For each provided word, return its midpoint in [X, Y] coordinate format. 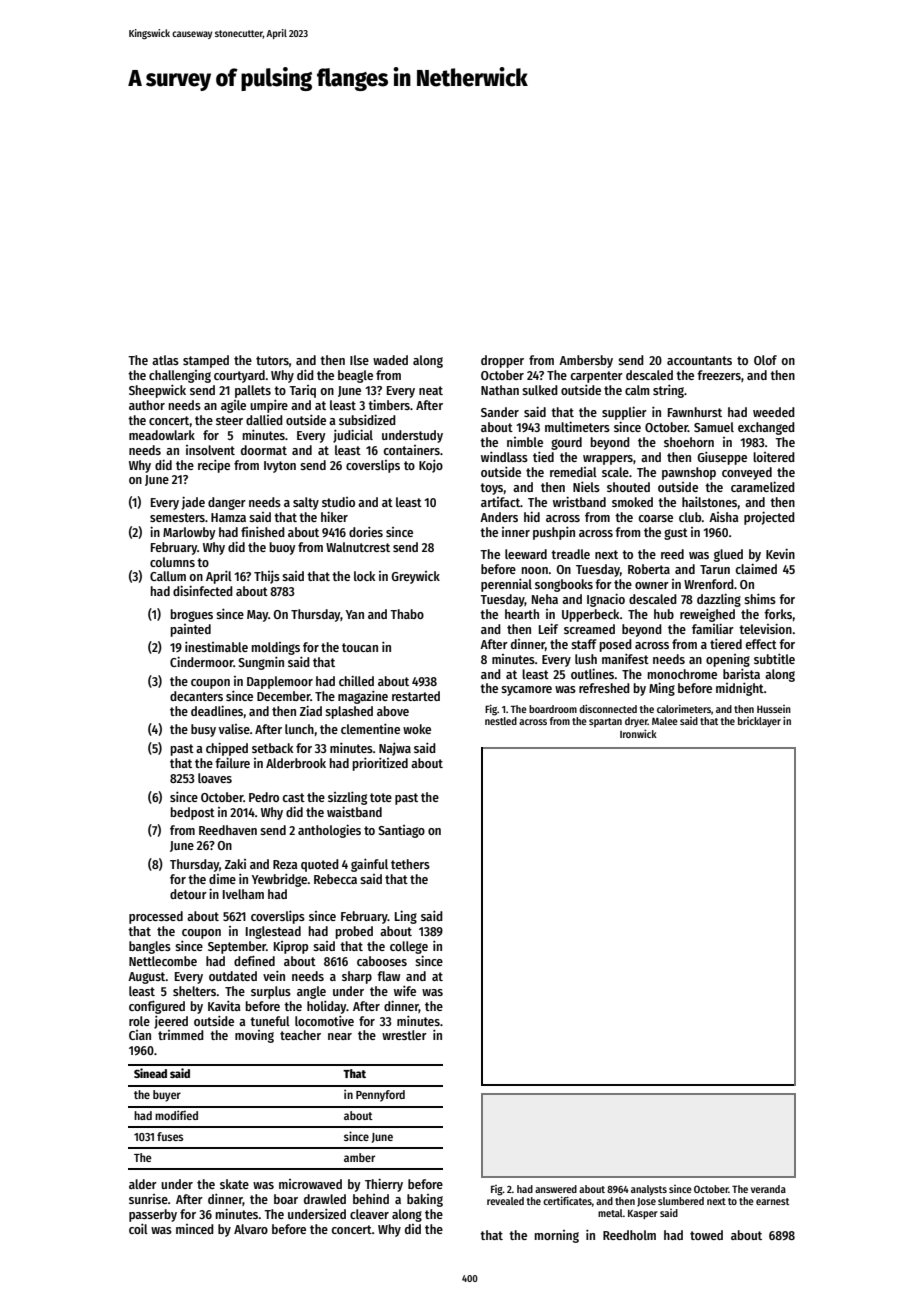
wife [405, 990]
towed [706, 1235]
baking [425, 1200]
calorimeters [684, 708]
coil [138, 1228]
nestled [501, 721]
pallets [253, 391]
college [409, 947]
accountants [699, 360]
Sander [500, 412]
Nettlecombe [163, 961]
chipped [227, 749]
